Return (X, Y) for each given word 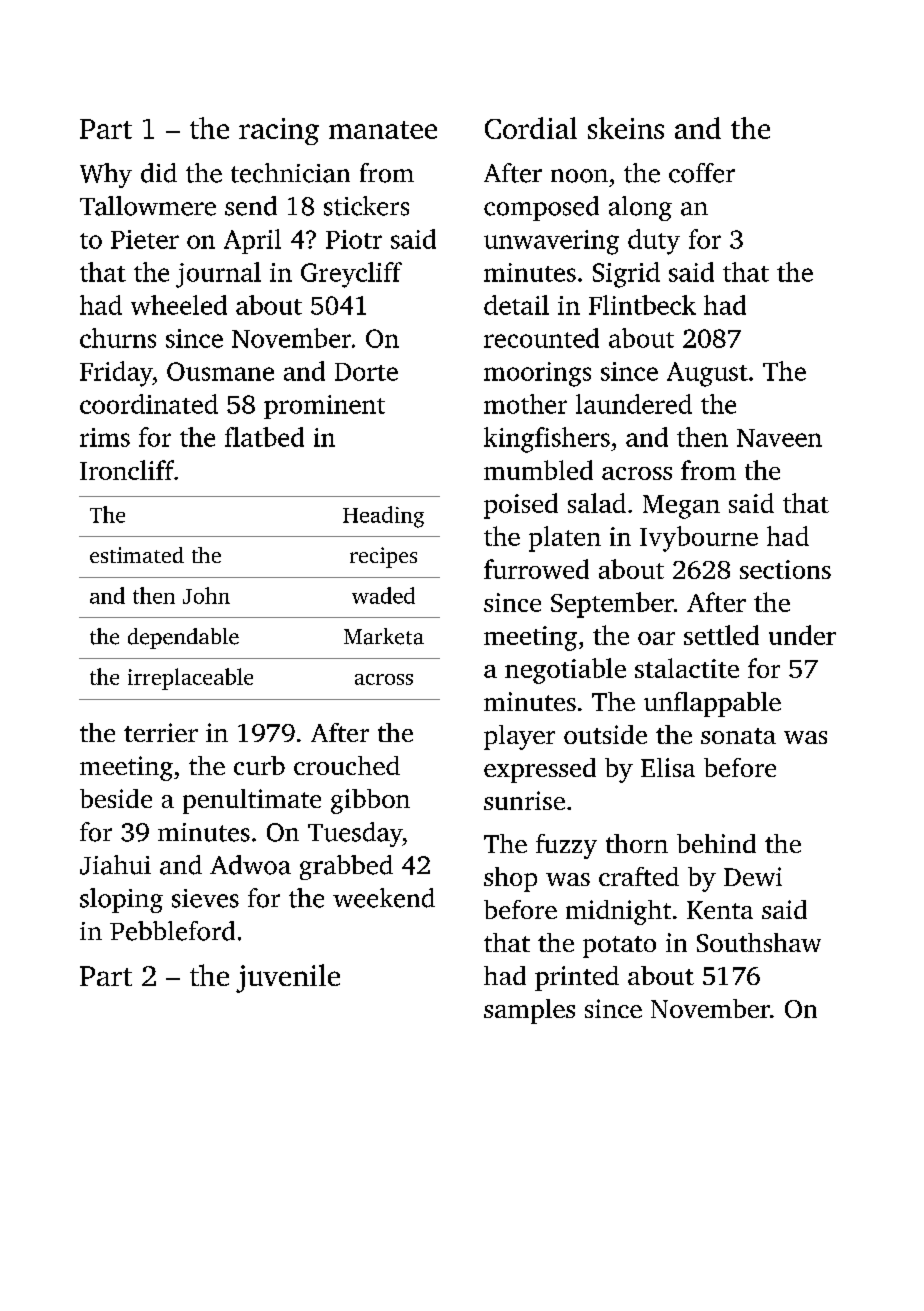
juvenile (288, 978)
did (159, 173)
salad (597, 503)
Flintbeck (642, 305)
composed (541, 208)
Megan (681, 507)
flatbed (264, 437)
